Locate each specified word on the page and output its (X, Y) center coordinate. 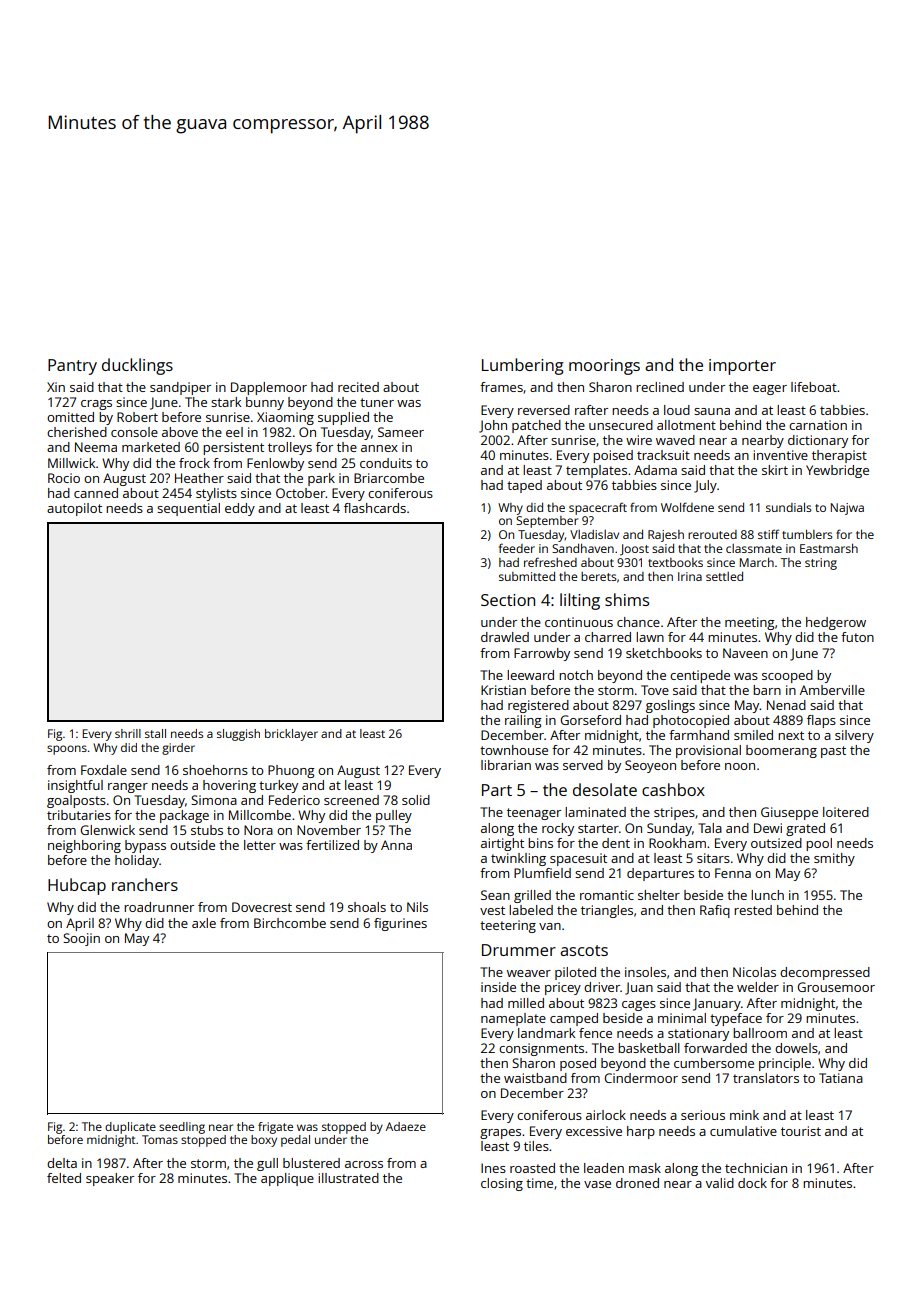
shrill (128, 733)
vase (597, 1184)
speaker (110, 1179)
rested (753, 910)
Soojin (81, 939)
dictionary (818, 441)
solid (416, 800)
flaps (821, 721)
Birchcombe (290, 923)
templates (596, 471)
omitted (70, 417)
